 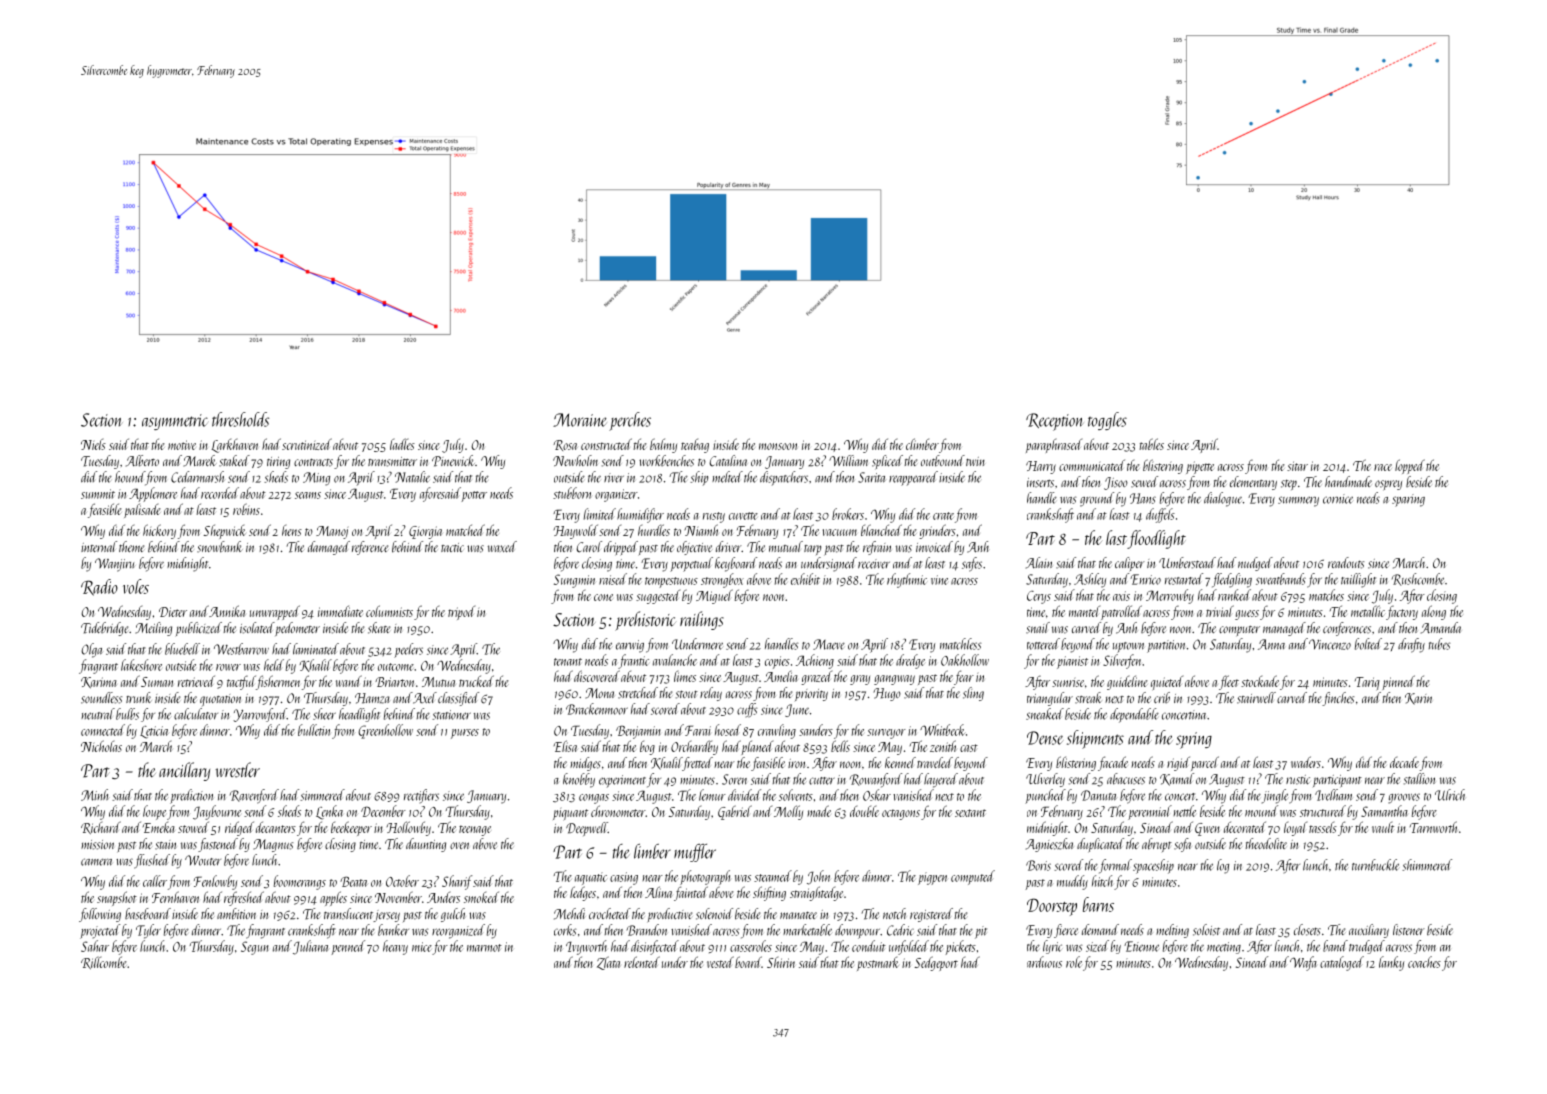 I want to click on potter, so click(x=474, y=496).
